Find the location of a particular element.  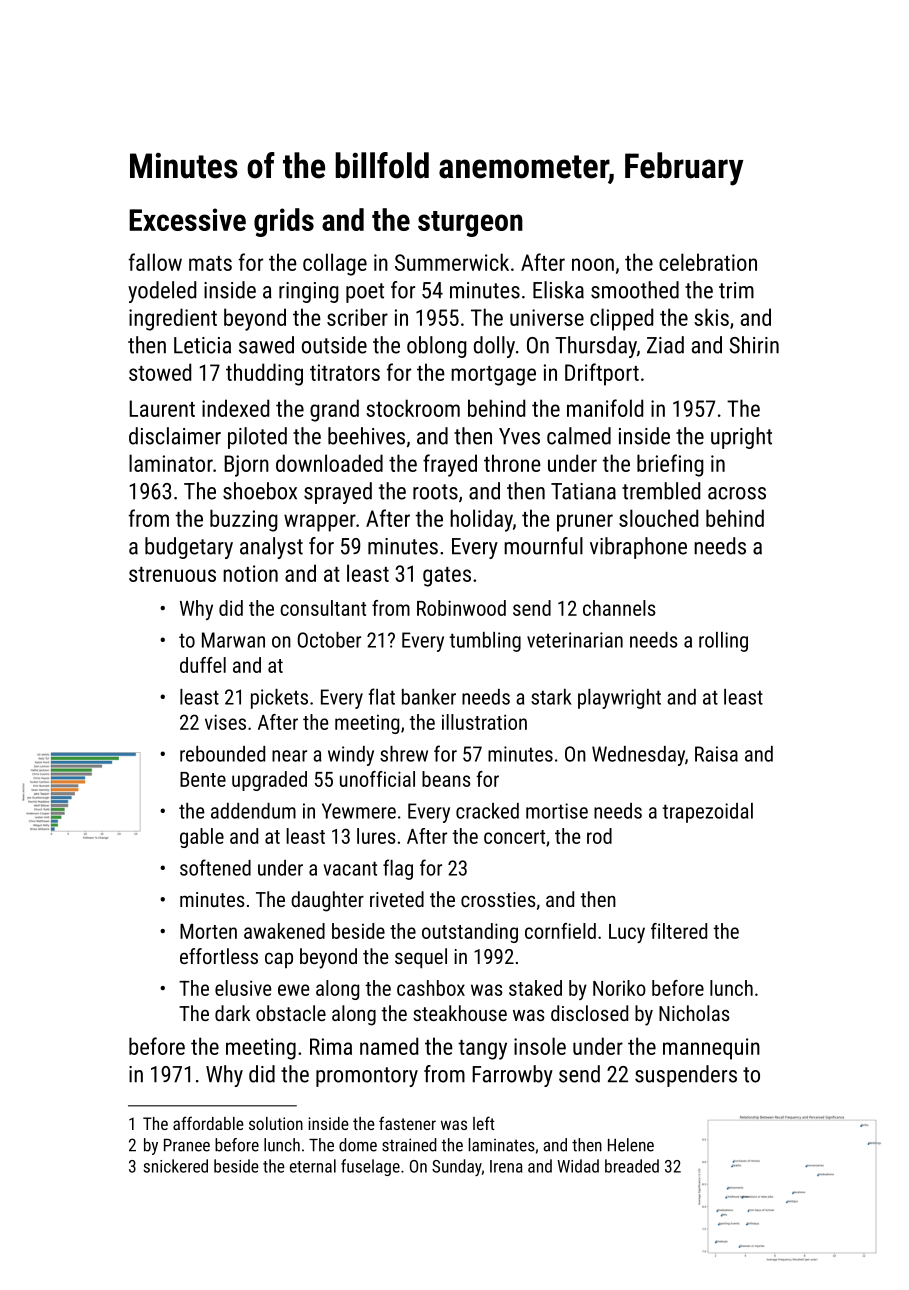

collage is located at coordinates (335, 264).
